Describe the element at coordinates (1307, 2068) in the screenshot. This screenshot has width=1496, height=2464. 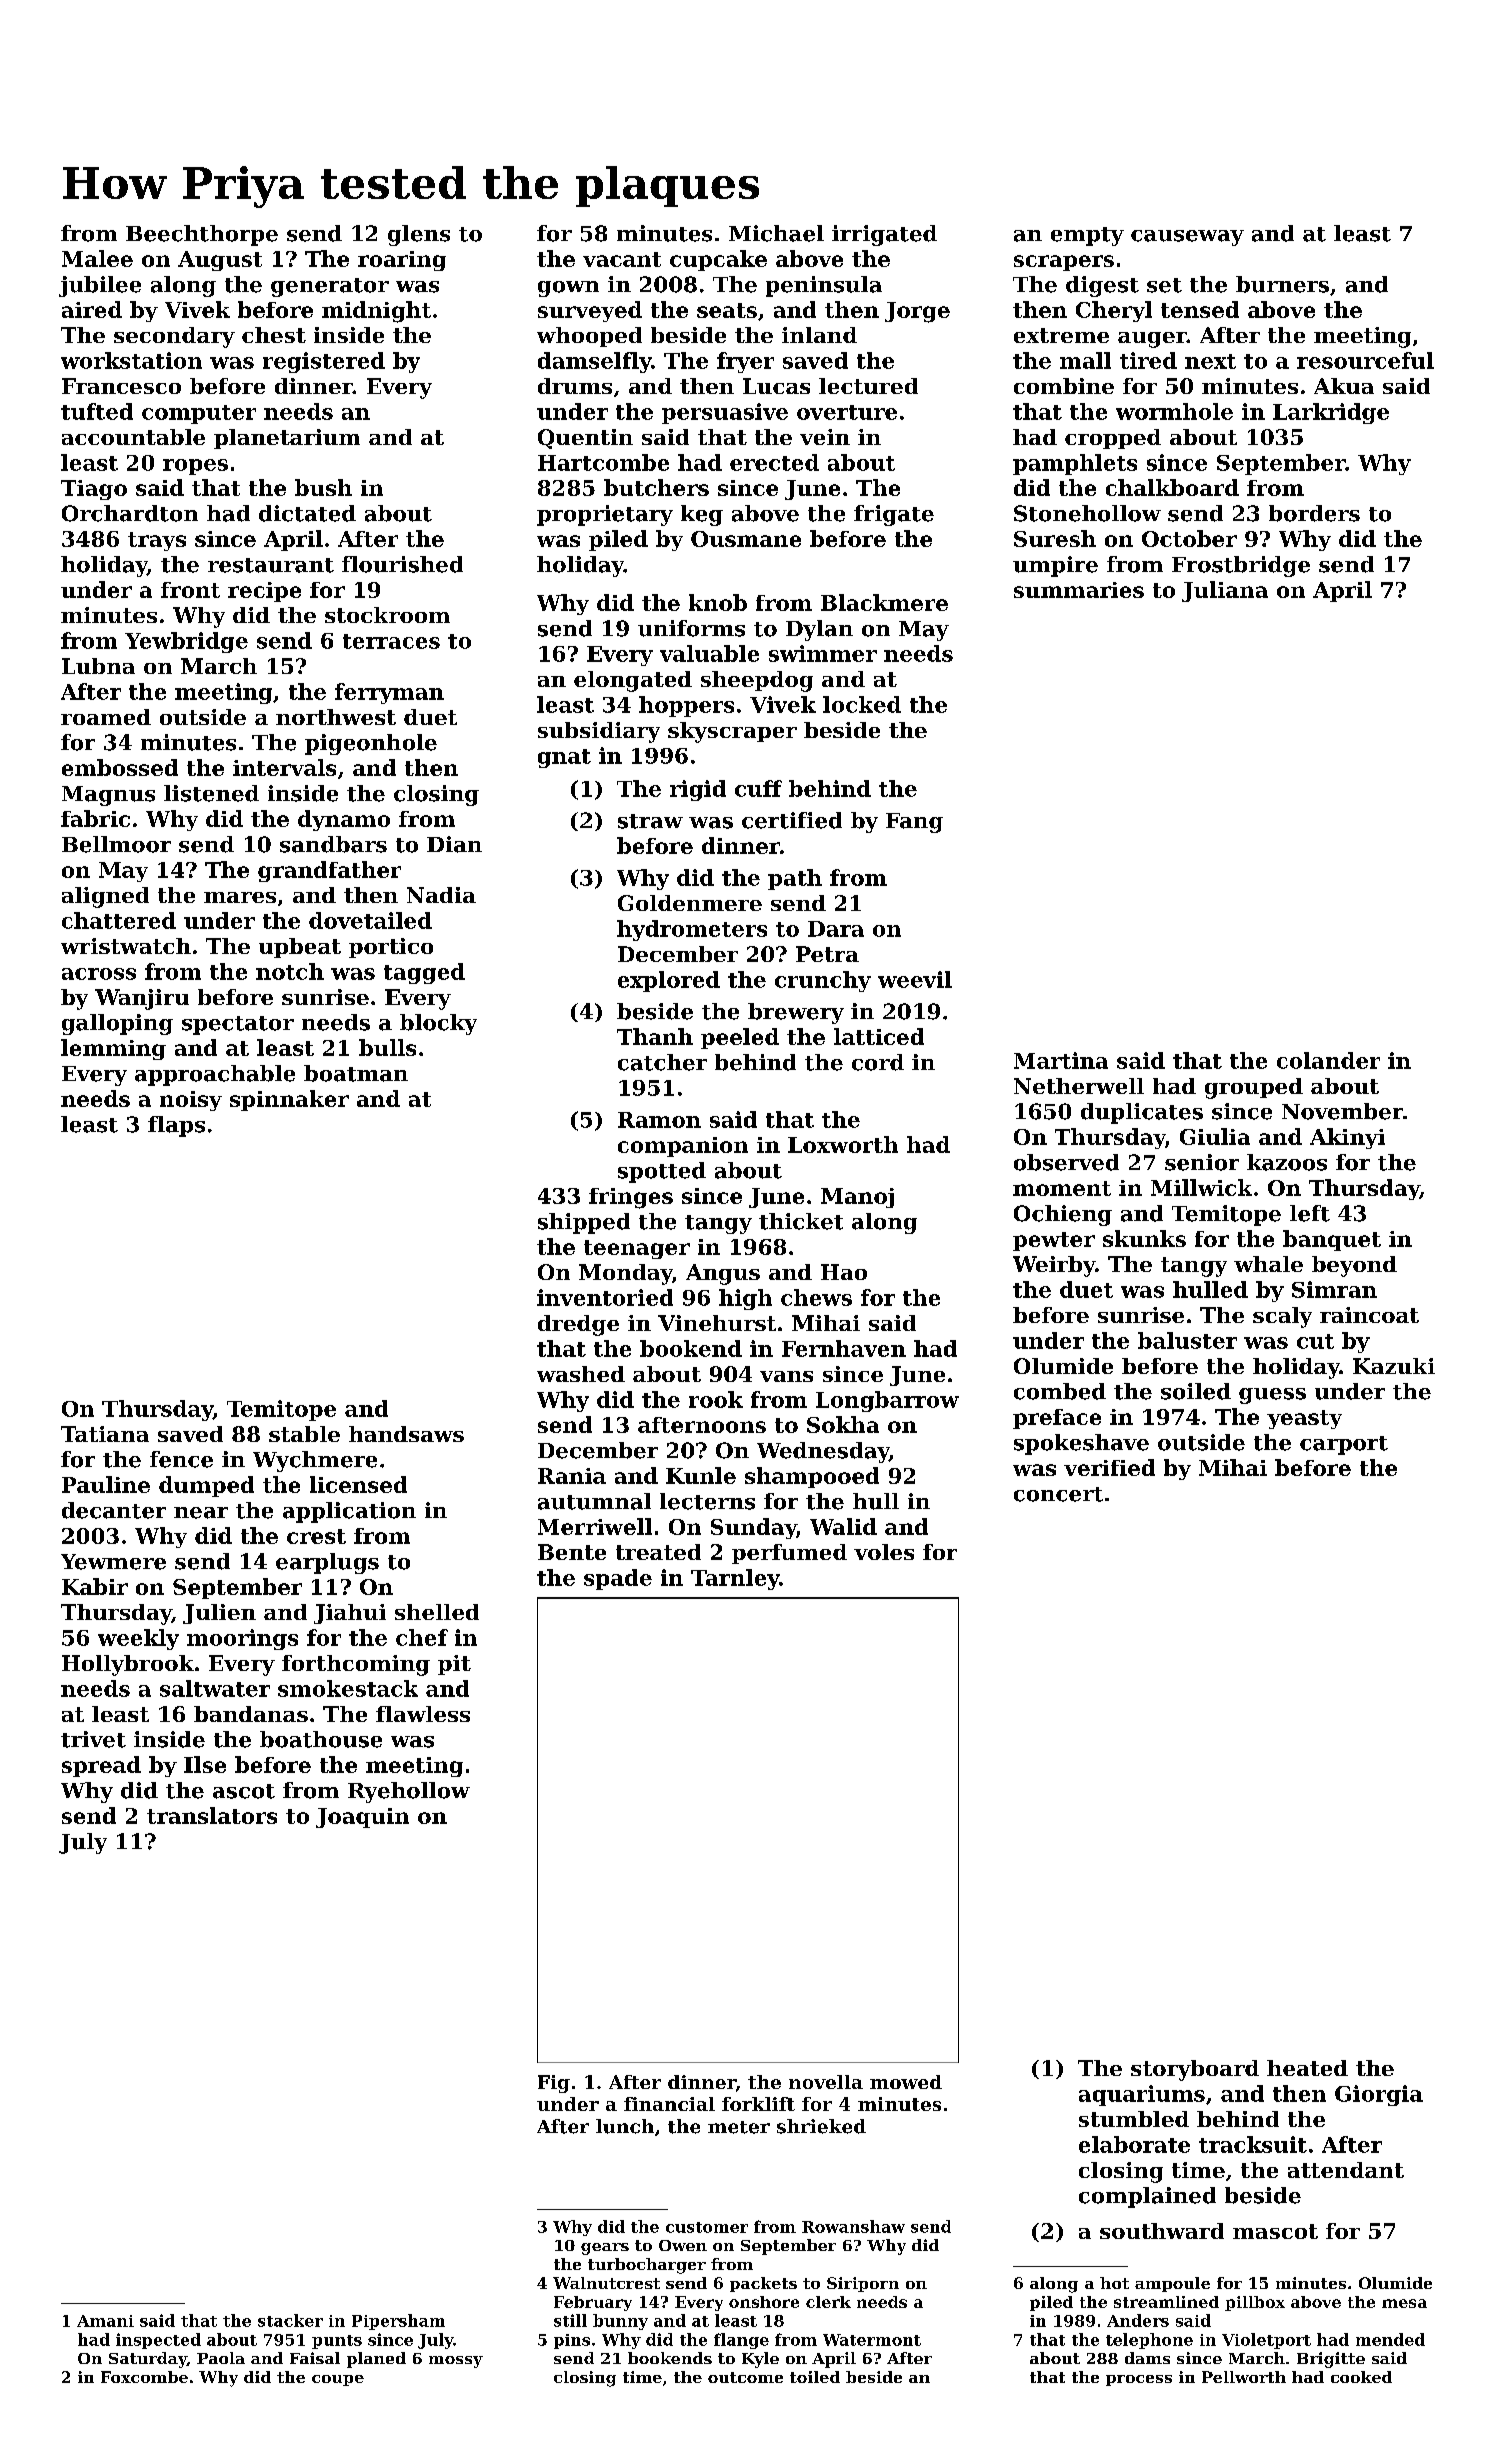
I see `heated` at that location.
